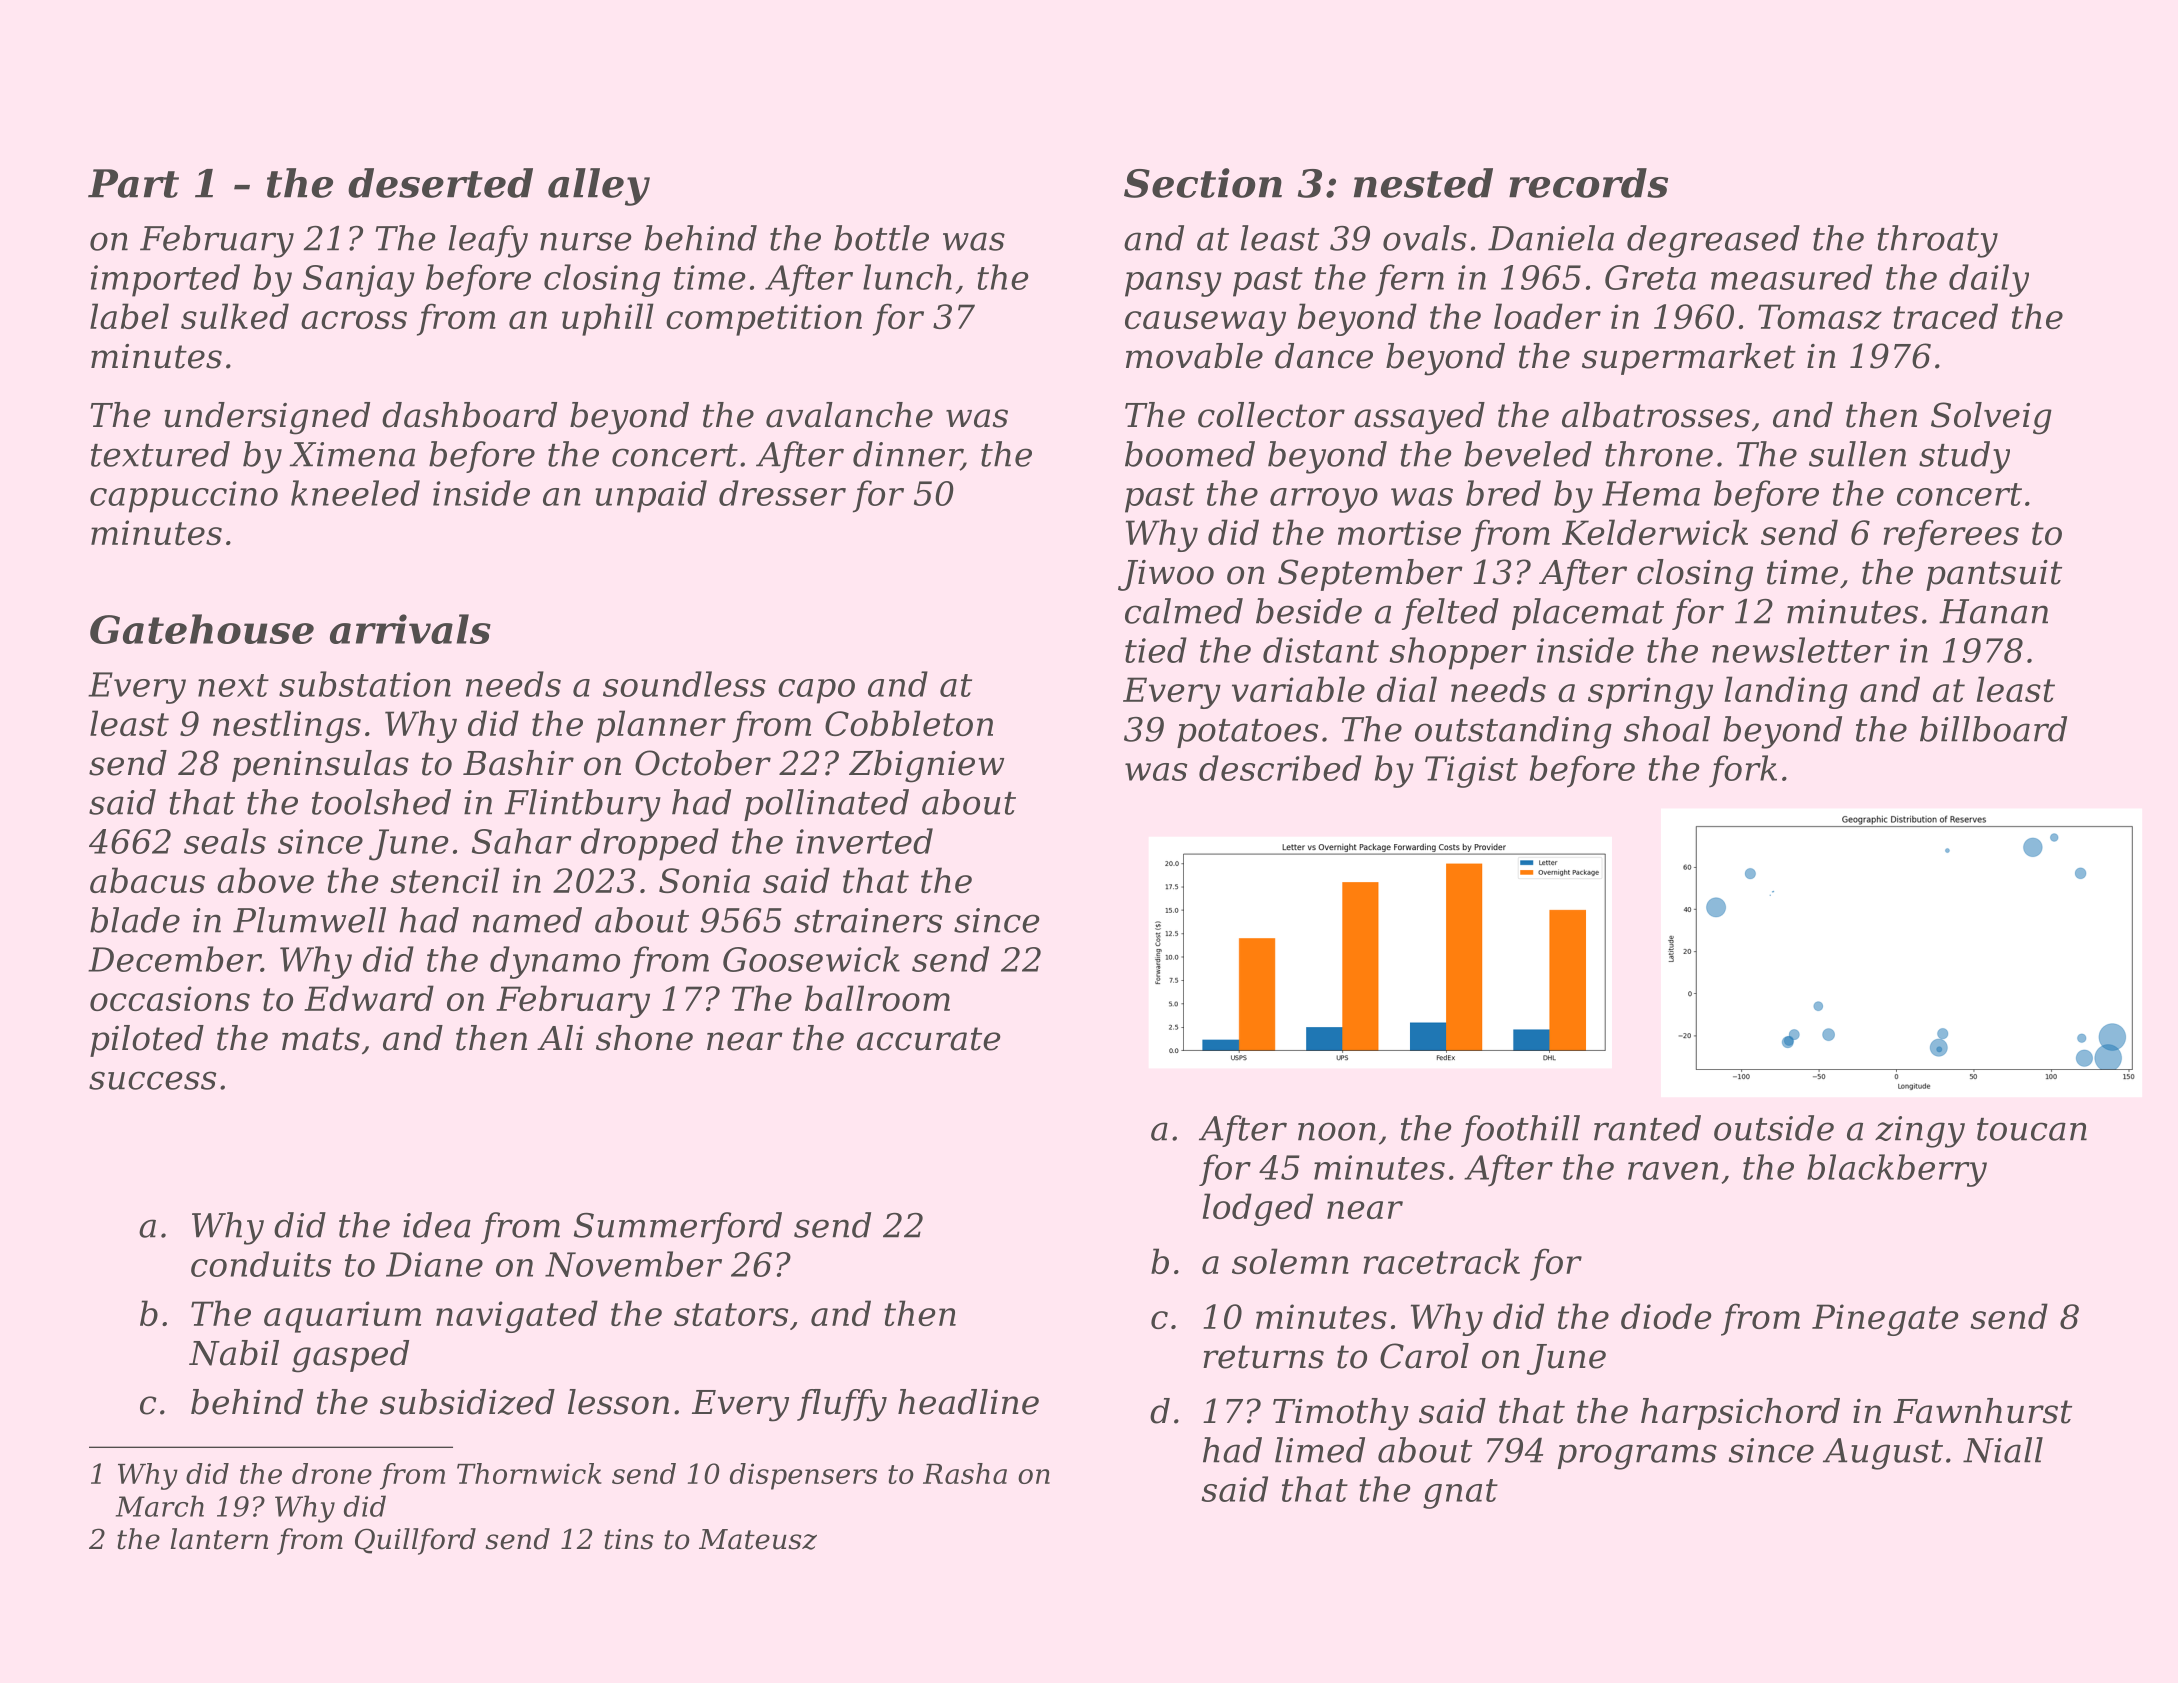 The width and height of the image is (2178, 1683). I want to click on fork, so click(1743, 771).
